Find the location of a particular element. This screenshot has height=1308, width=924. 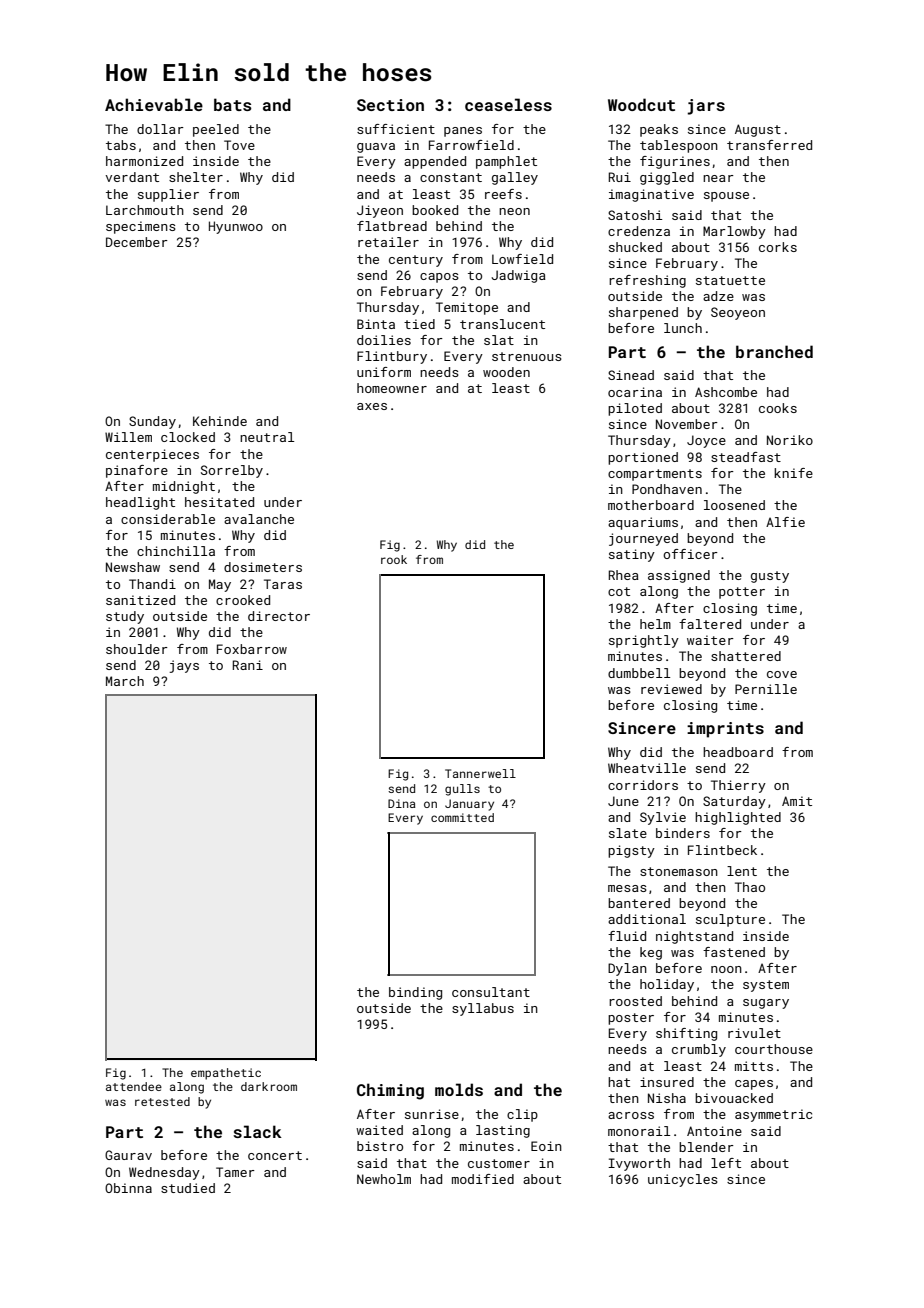

Seoyeon is located at coordinates (738, 313).
